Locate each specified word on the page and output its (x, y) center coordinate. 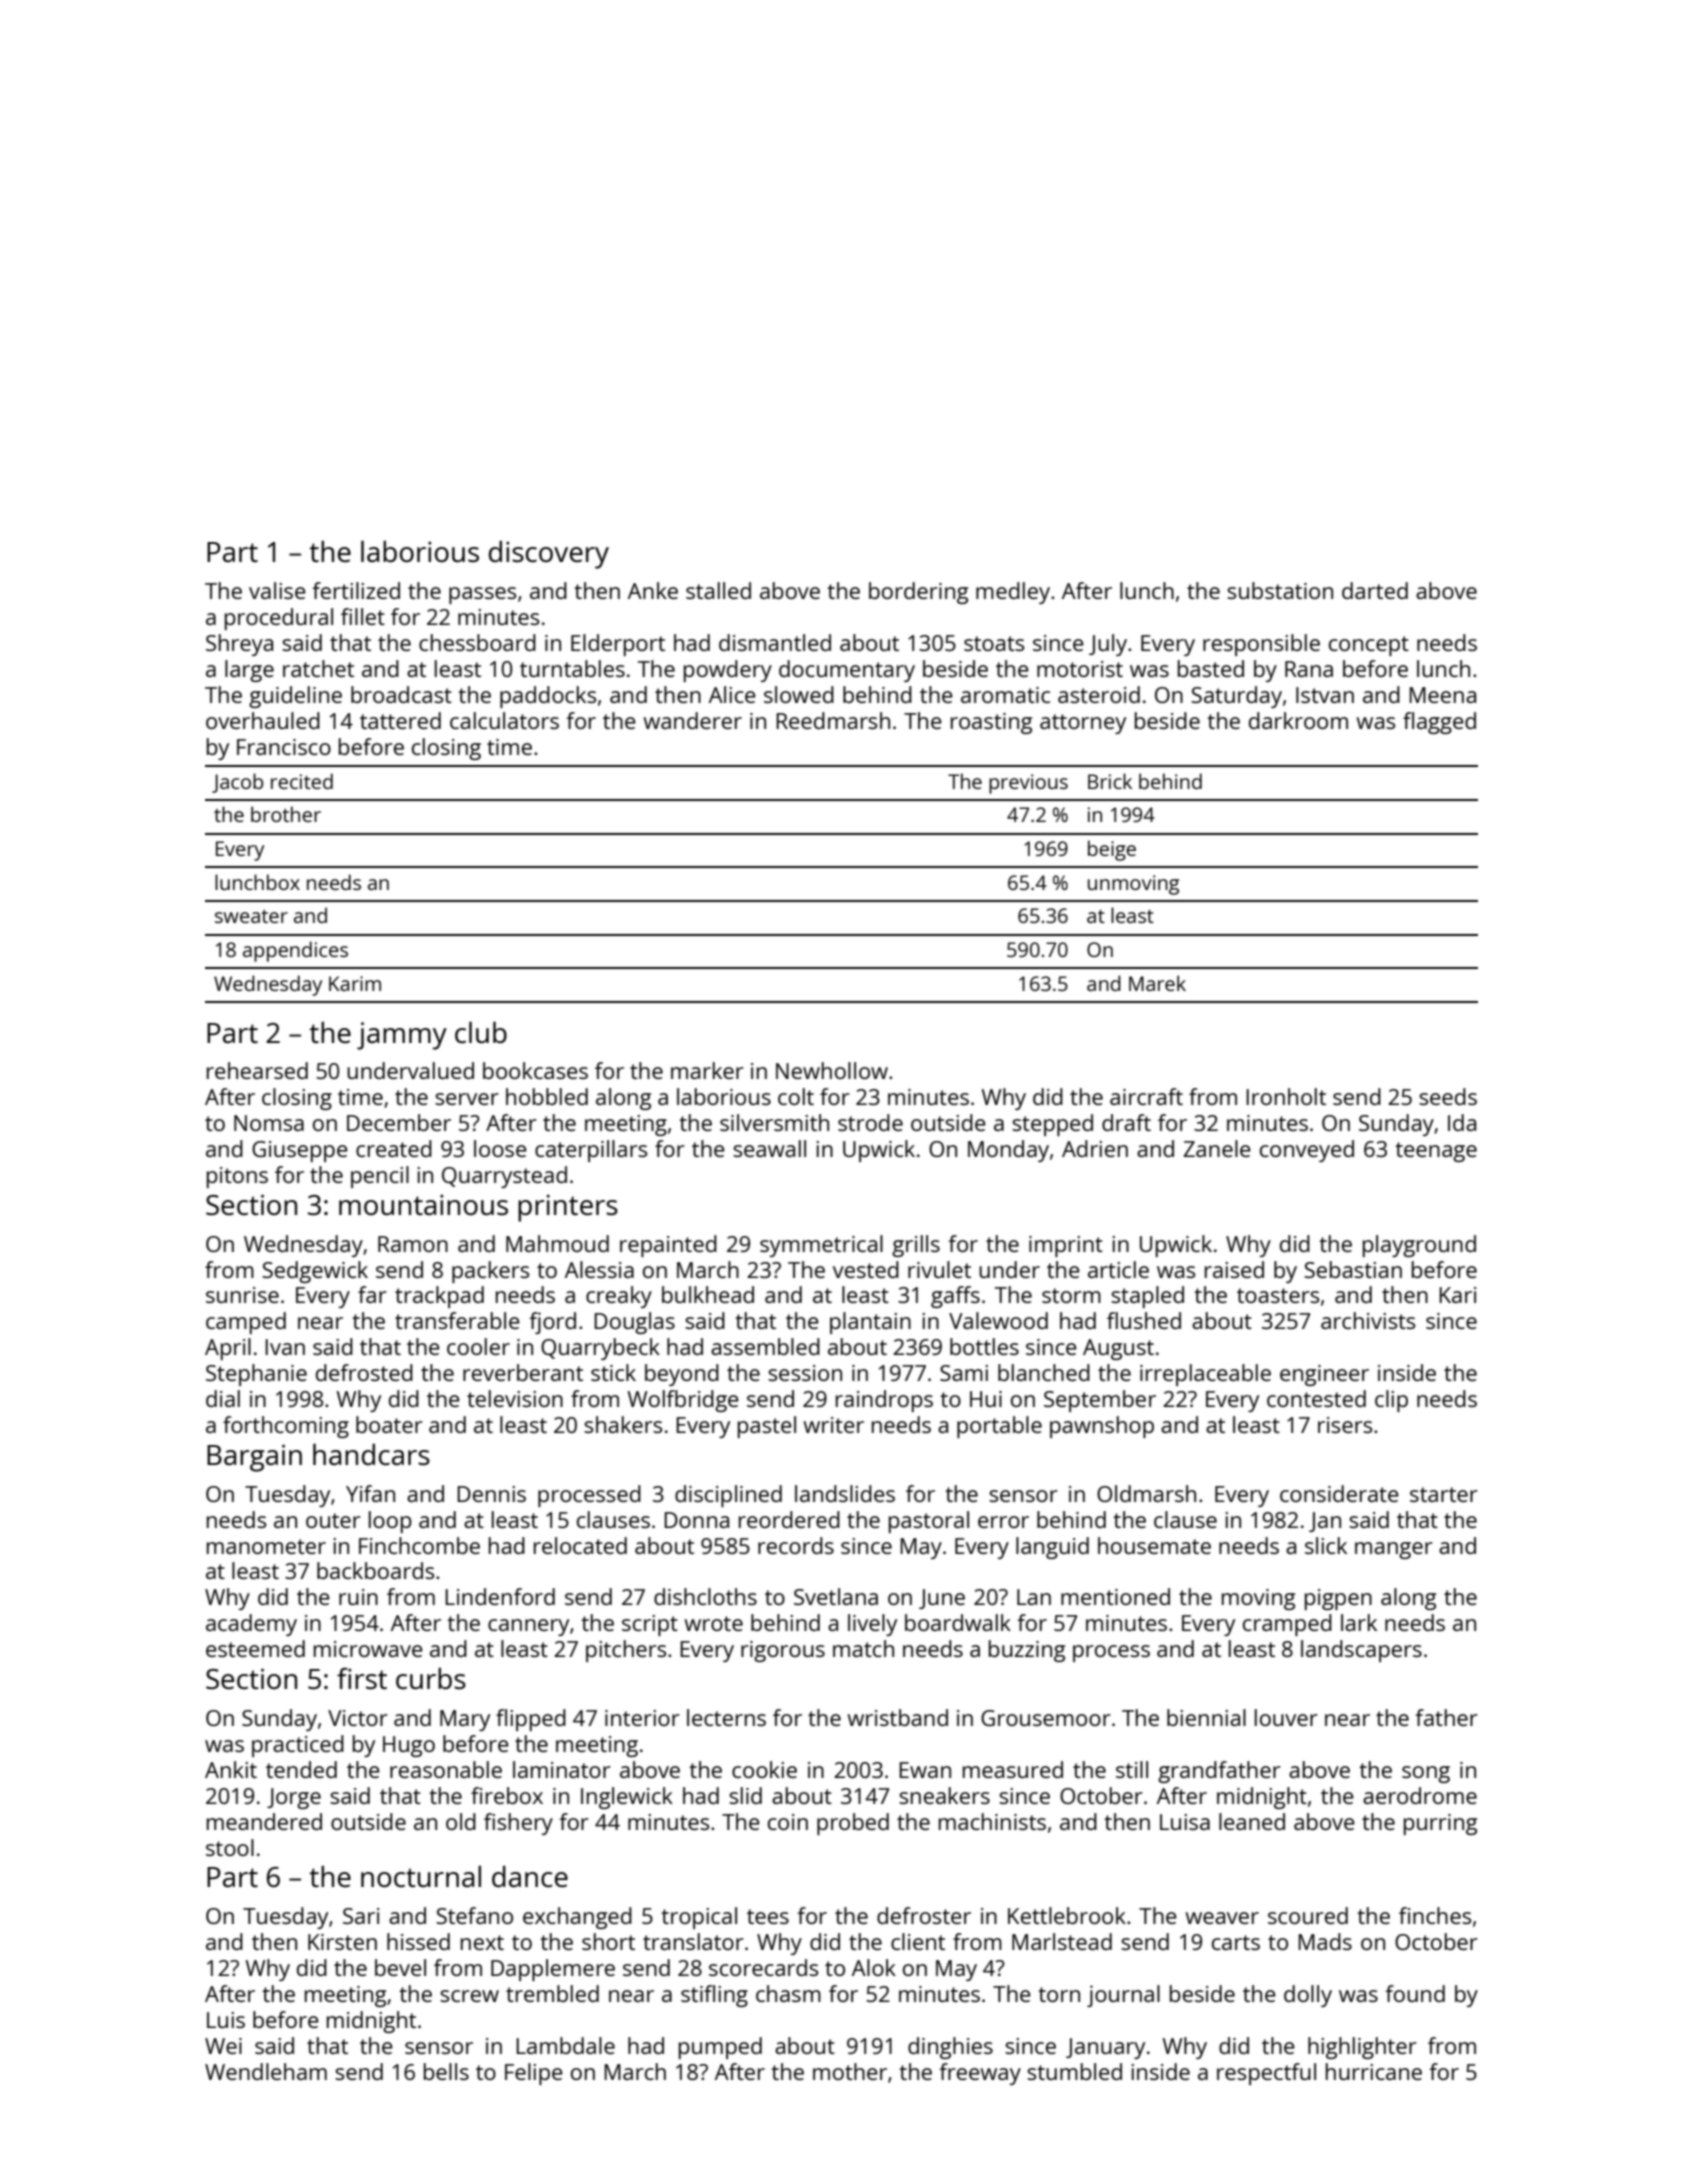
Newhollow (832, 1070)
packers (490, 1272)
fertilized (356, 590)
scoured (1308, 1915)
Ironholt (1286, 1096)
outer (333, 1520)
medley (1013, 593)
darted (1375, 590)
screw (469, 1996)
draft (1126, 1122)
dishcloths (705, 1596)
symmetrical (821, 1246)
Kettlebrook (1067, 1915)
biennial (1206, 1717)
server (467, 1099)
